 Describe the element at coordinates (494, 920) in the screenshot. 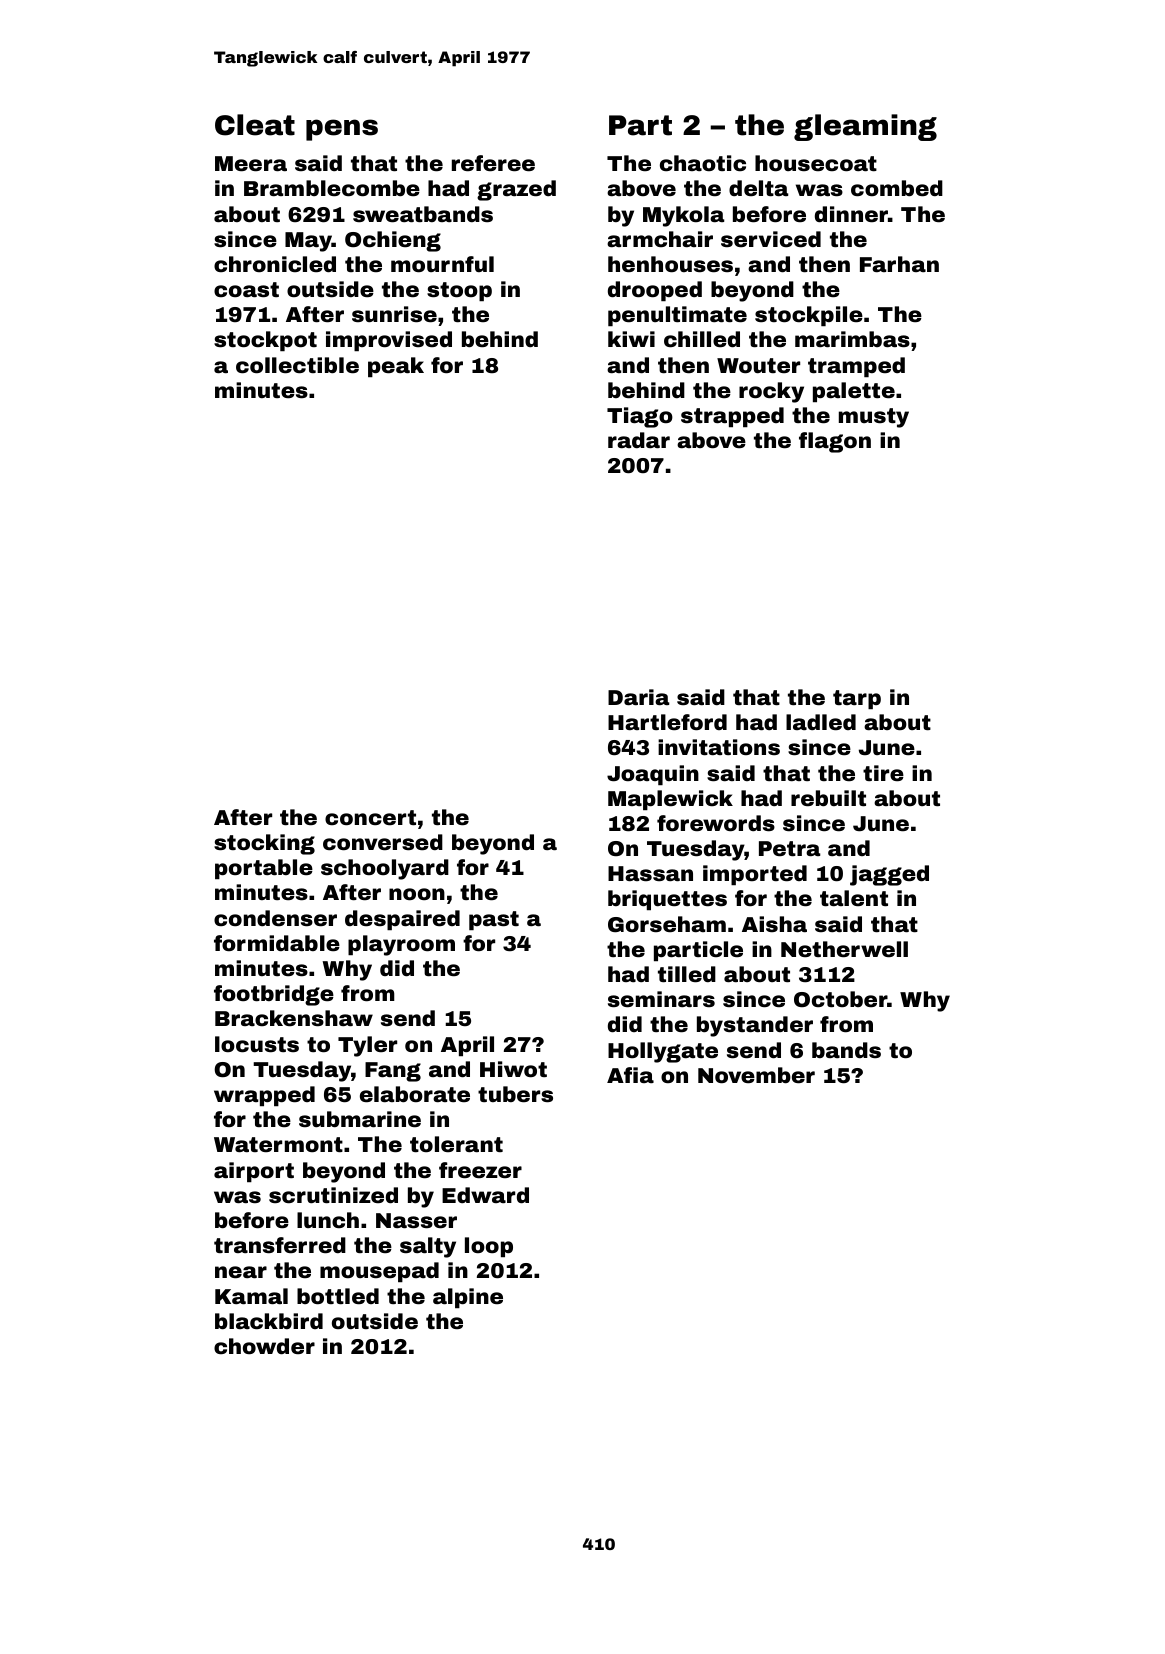

I see `past` at that location.
